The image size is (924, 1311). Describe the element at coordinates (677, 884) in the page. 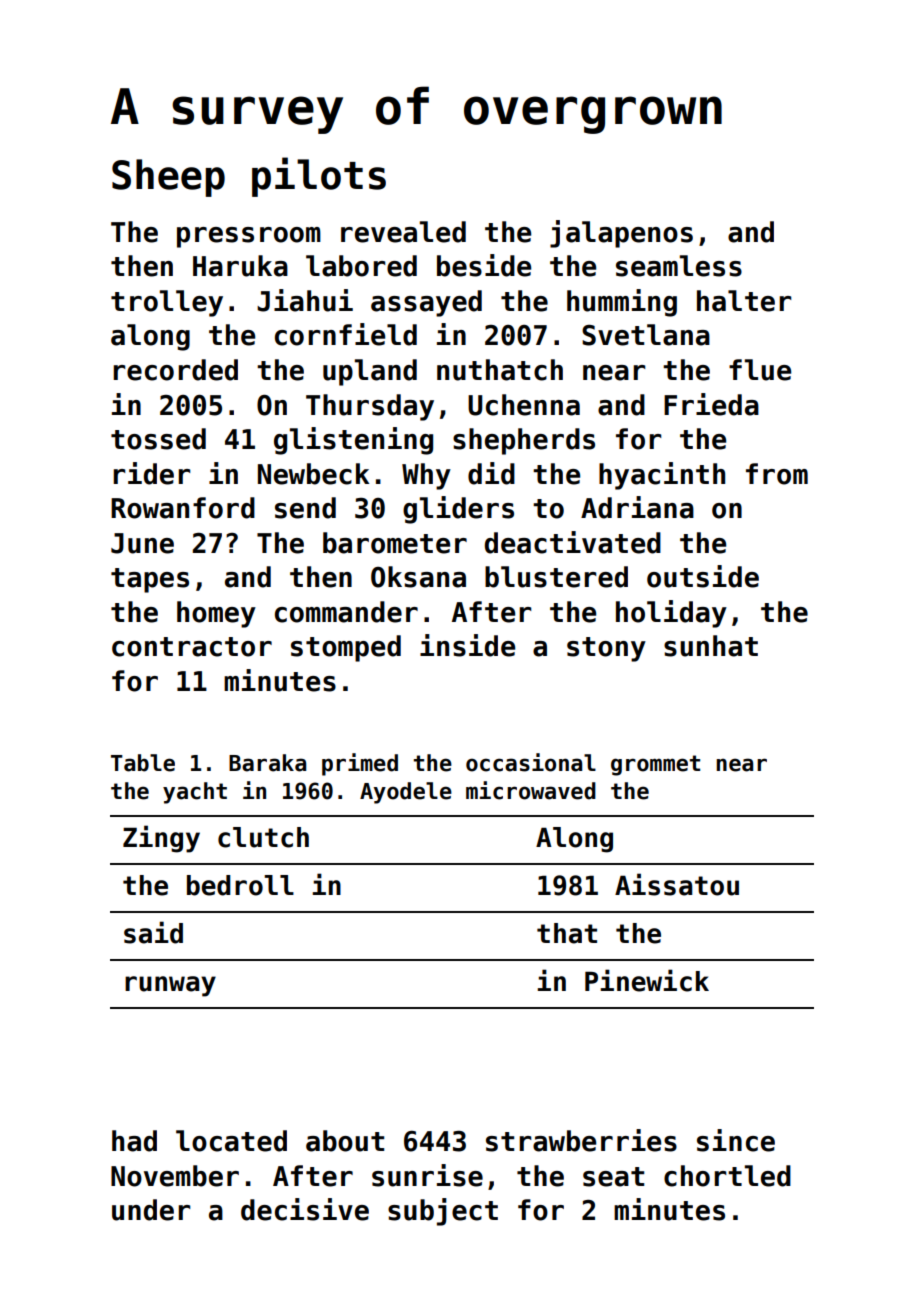

I see `Aissatou` at that location.
